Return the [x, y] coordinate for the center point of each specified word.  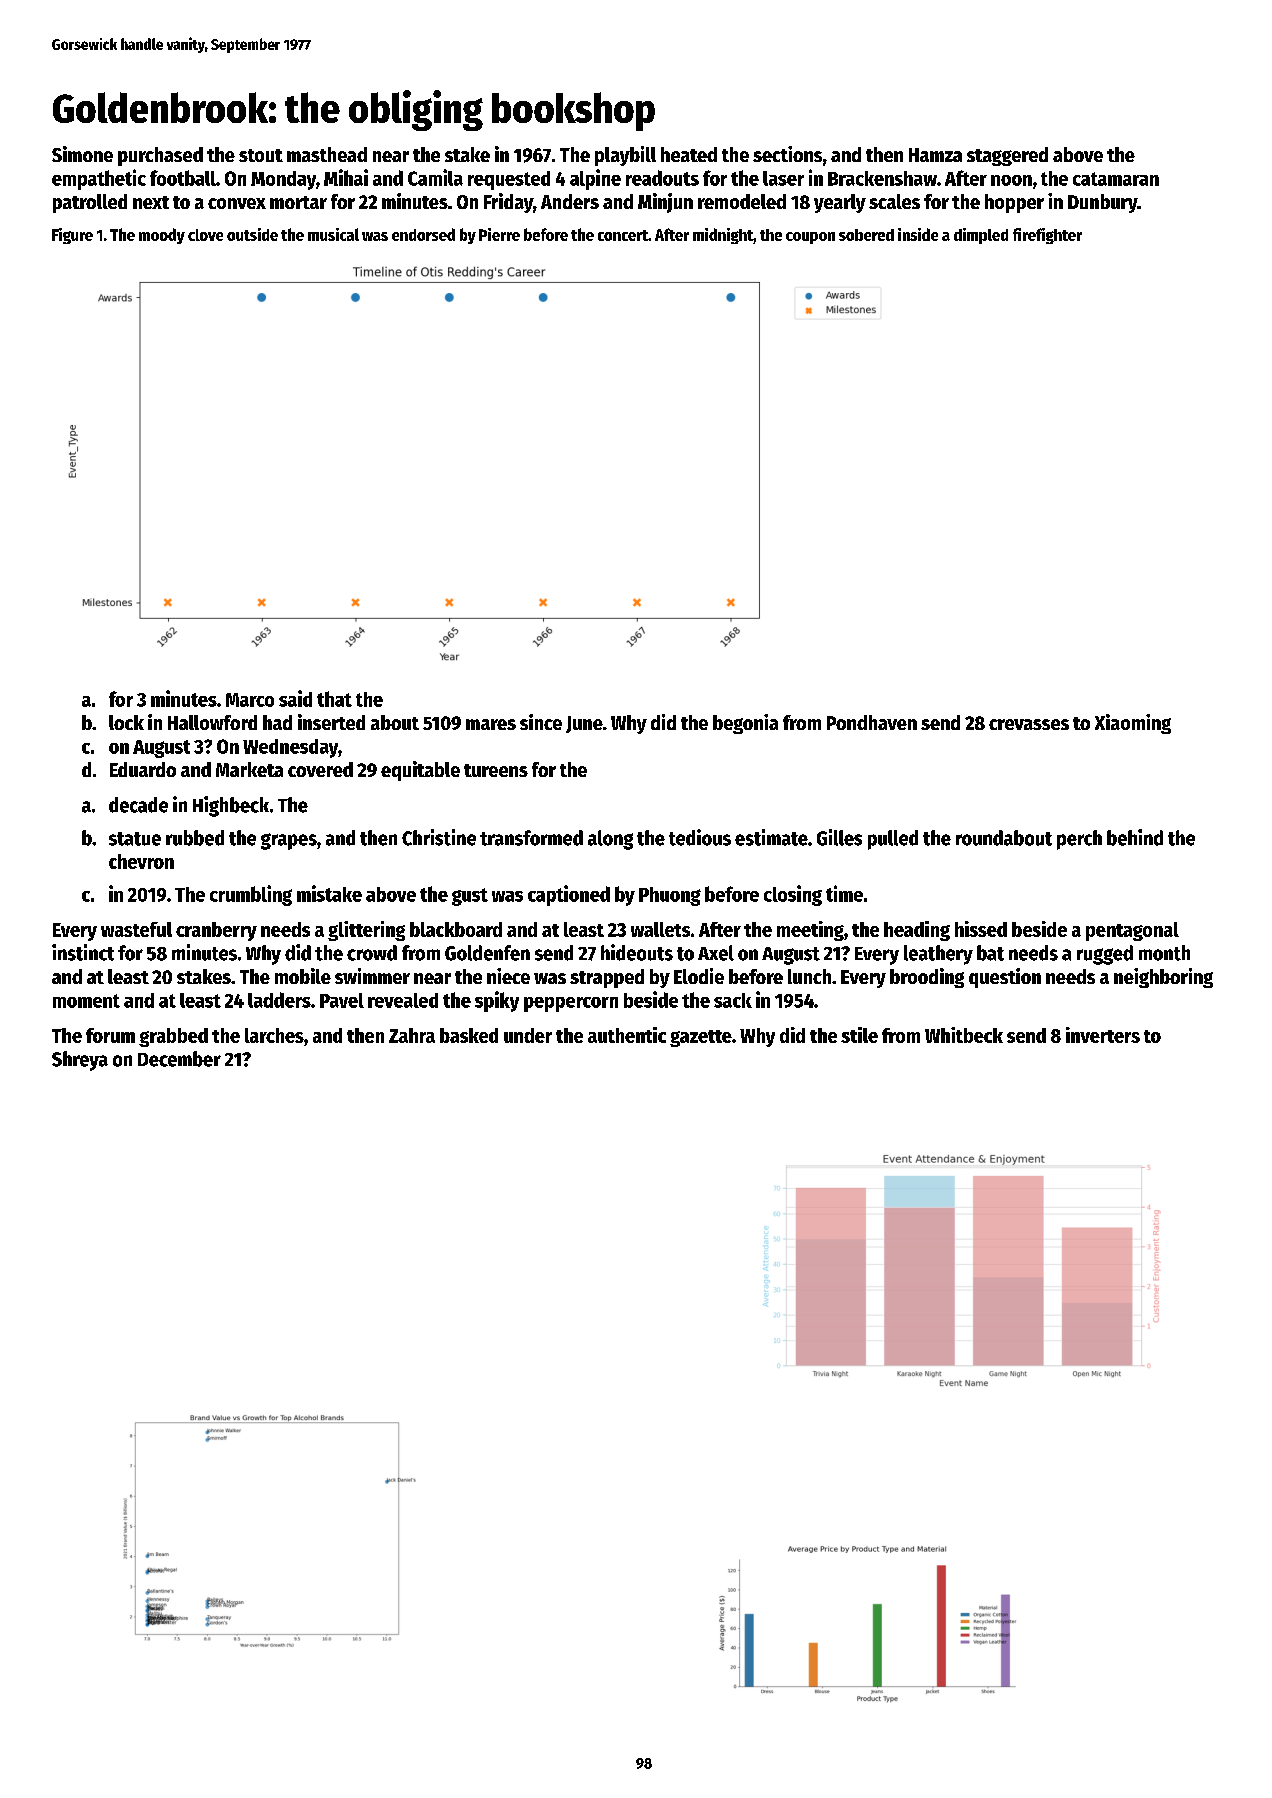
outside [252, 234]
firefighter [1047, 236]
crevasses [1029, 724]
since [541, 722]
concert [623, 235]
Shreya [80, 1061]
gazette [701, 1038]
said [295, 698]
